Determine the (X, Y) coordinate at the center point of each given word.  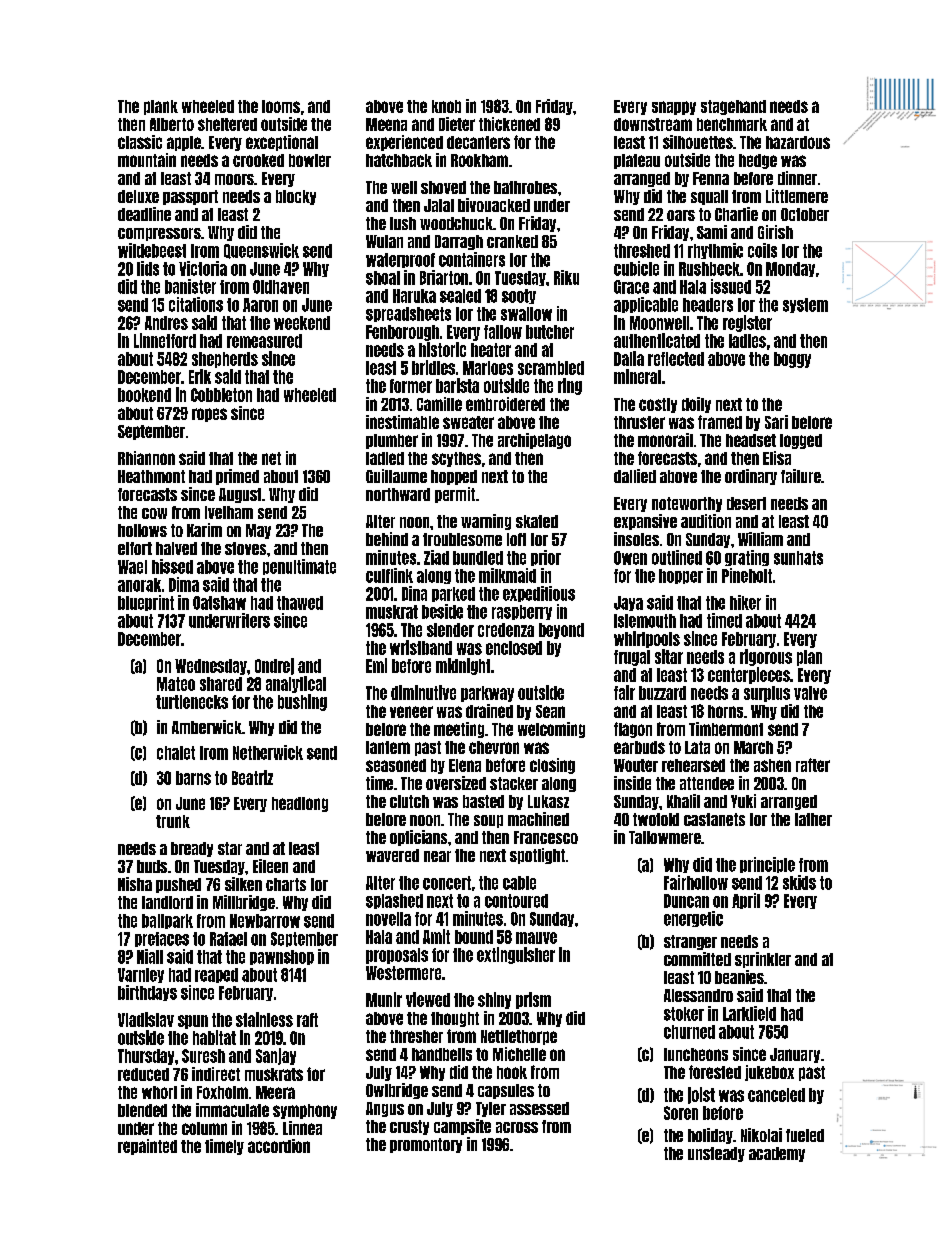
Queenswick (261, 251)
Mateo (176, 684)
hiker (745, 602)
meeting (459, 730)
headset (751, 440)
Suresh (203, 1056)
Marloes (488, 368)
